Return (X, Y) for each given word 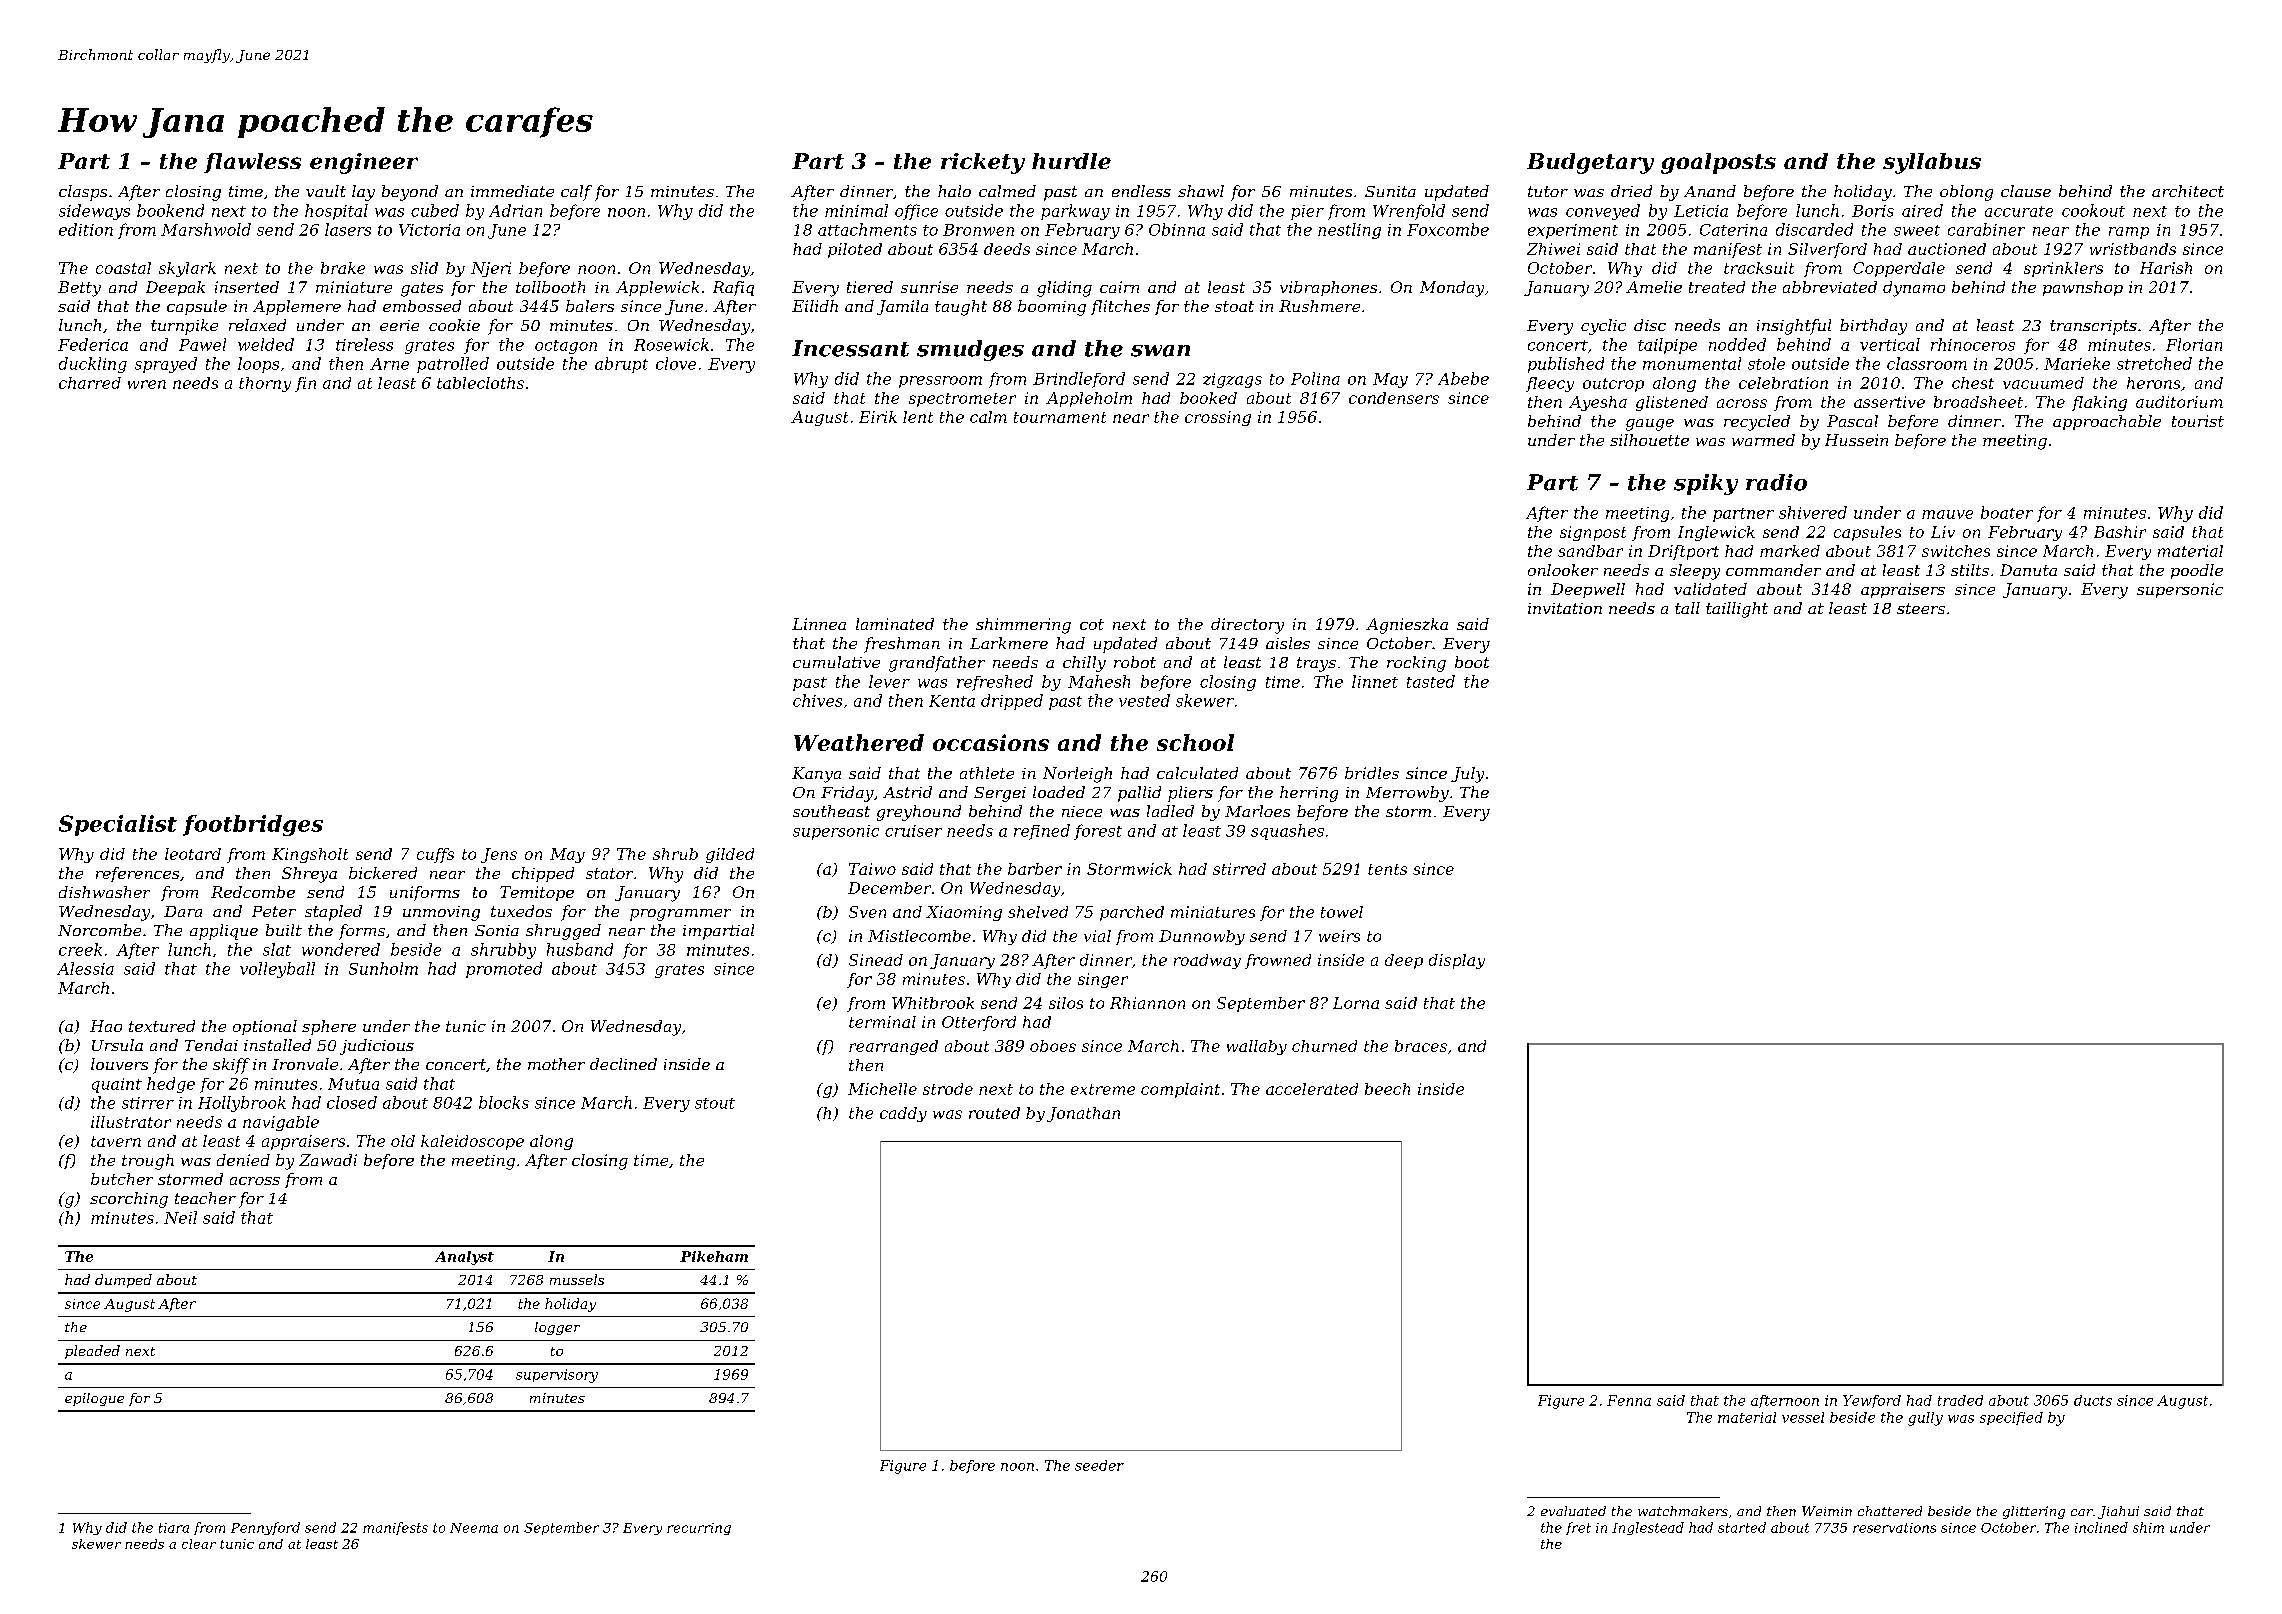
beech (1387, 1089)
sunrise (929, 287)
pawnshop (2083, 288)
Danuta (2028, 570)
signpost (1593, 533)
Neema (474, 1528)
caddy (903, 1114)
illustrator (131, 1122)
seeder (1099, 1465)
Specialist (118, 825)
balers (590, 306)
